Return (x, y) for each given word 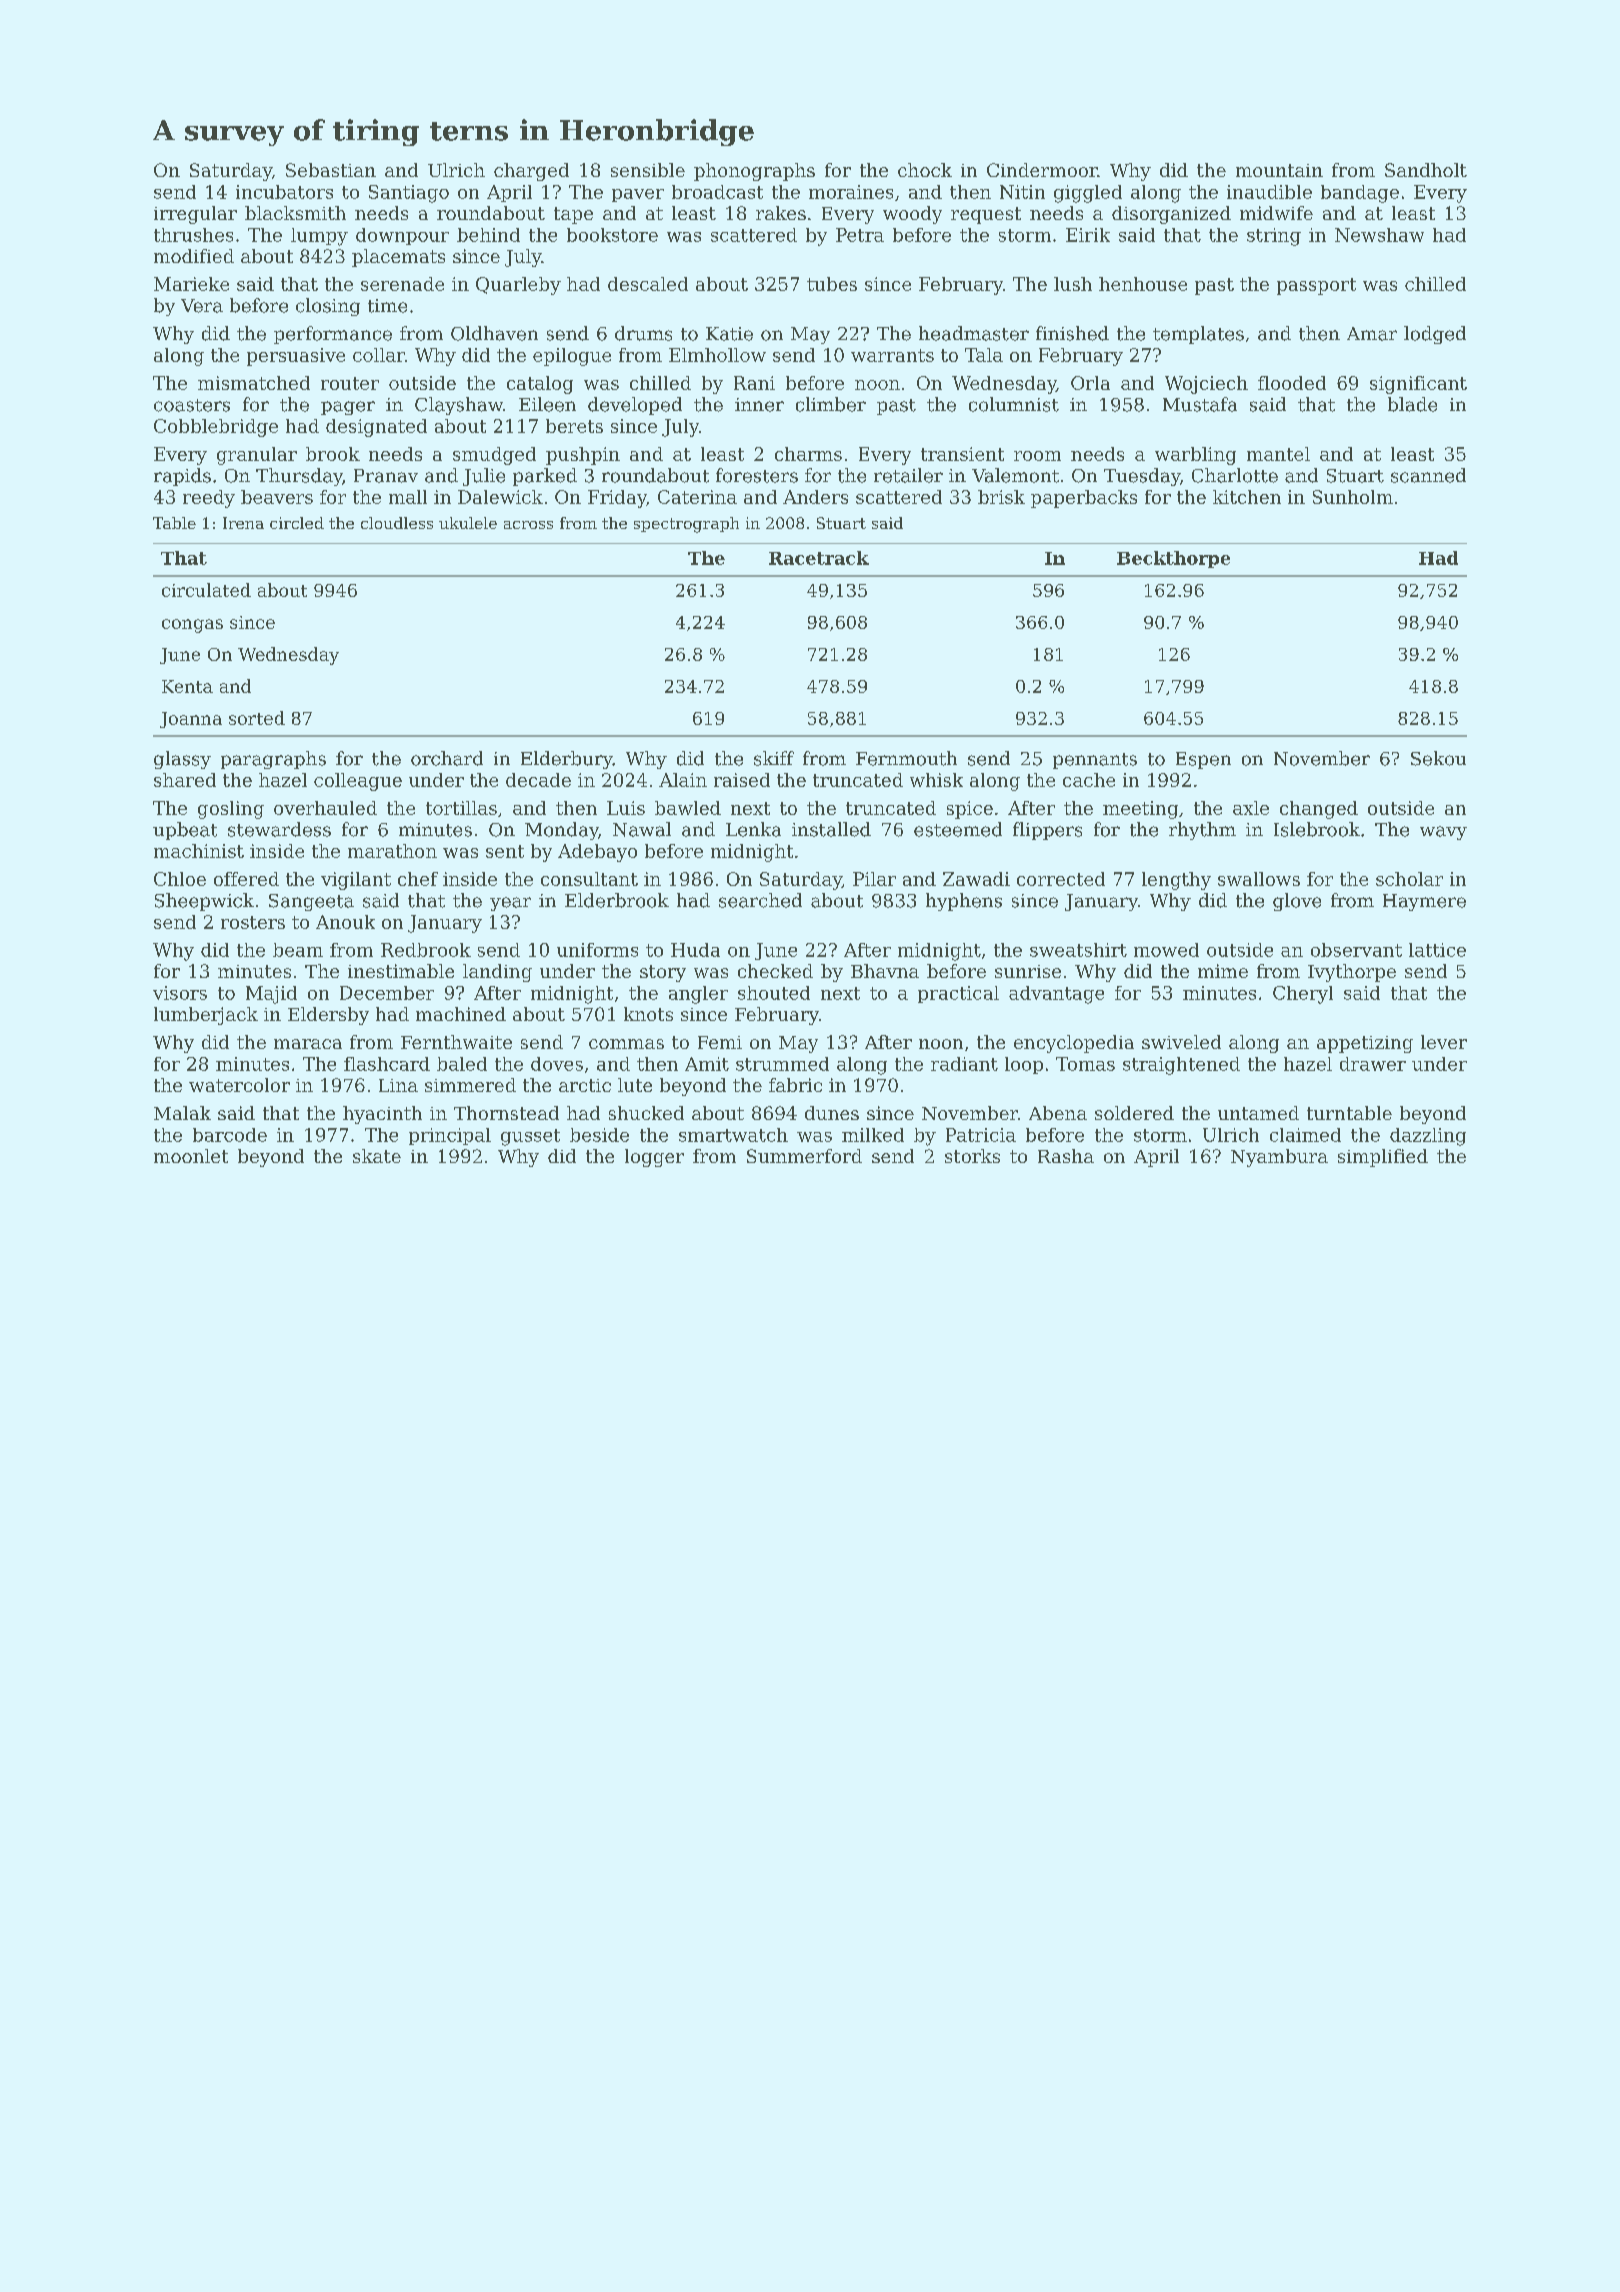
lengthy (1176, 881)
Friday (617, 499)
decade (538, 780)
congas (192, 626)
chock (925, 170)
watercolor (239, 1085)
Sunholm (1353, 497)
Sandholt (1426, 170)
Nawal (642, 829)
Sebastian (331, 170)
